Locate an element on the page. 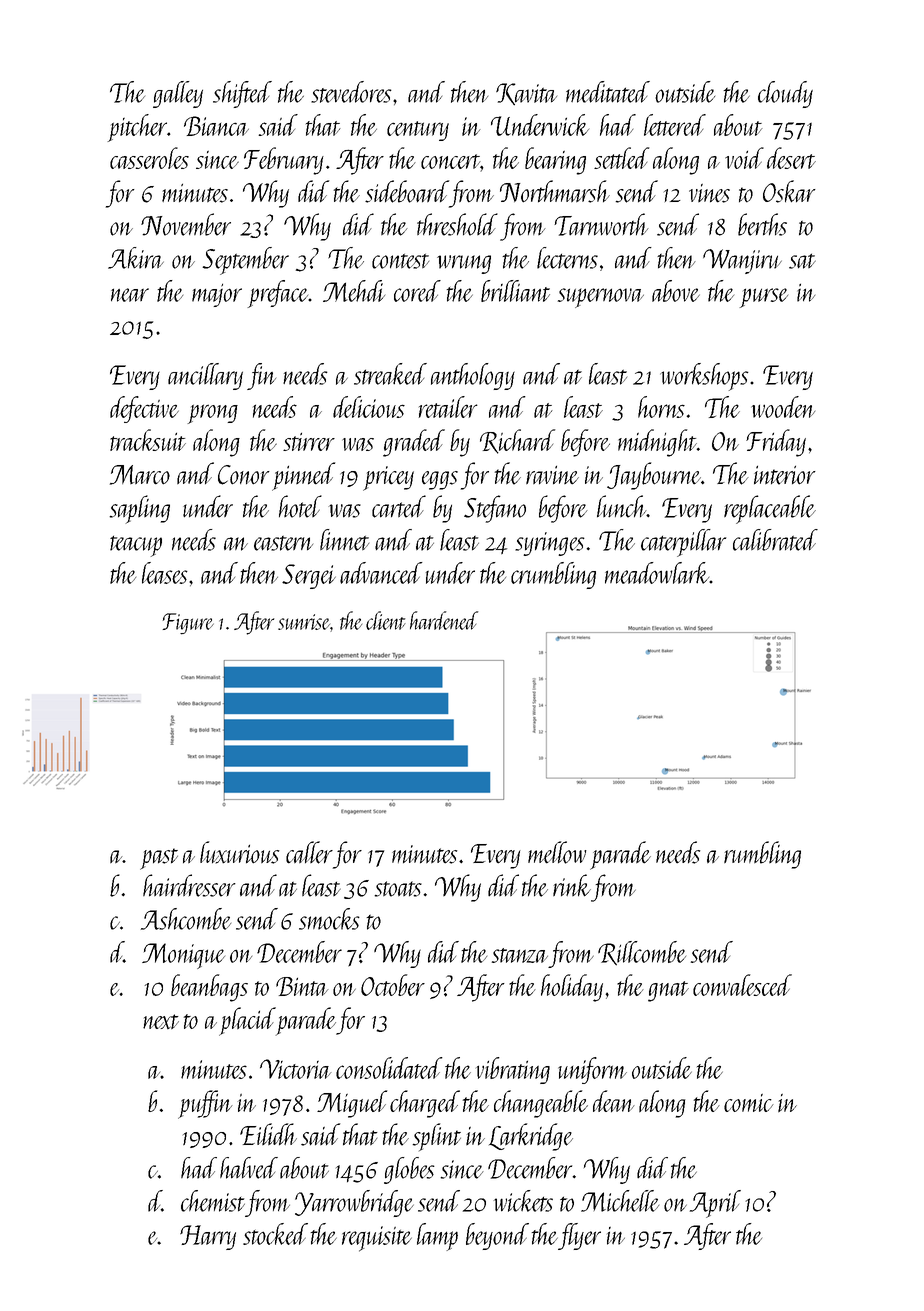 Image resolution: width=924 pixels, height=1311 pixels. above is located at coordinates (676, 291).
